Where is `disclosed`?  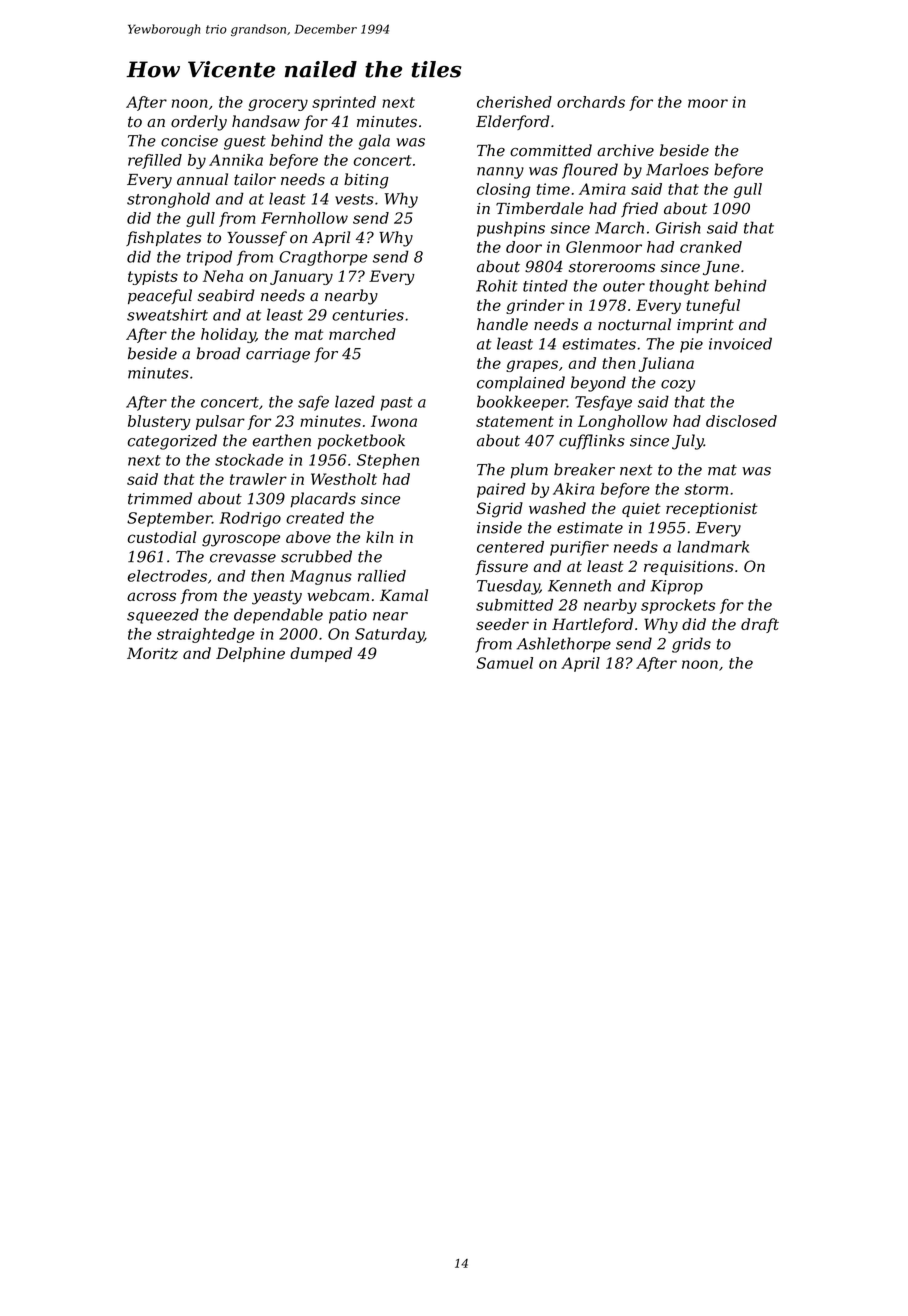
disclosed is located at coordinates (741, 421).
